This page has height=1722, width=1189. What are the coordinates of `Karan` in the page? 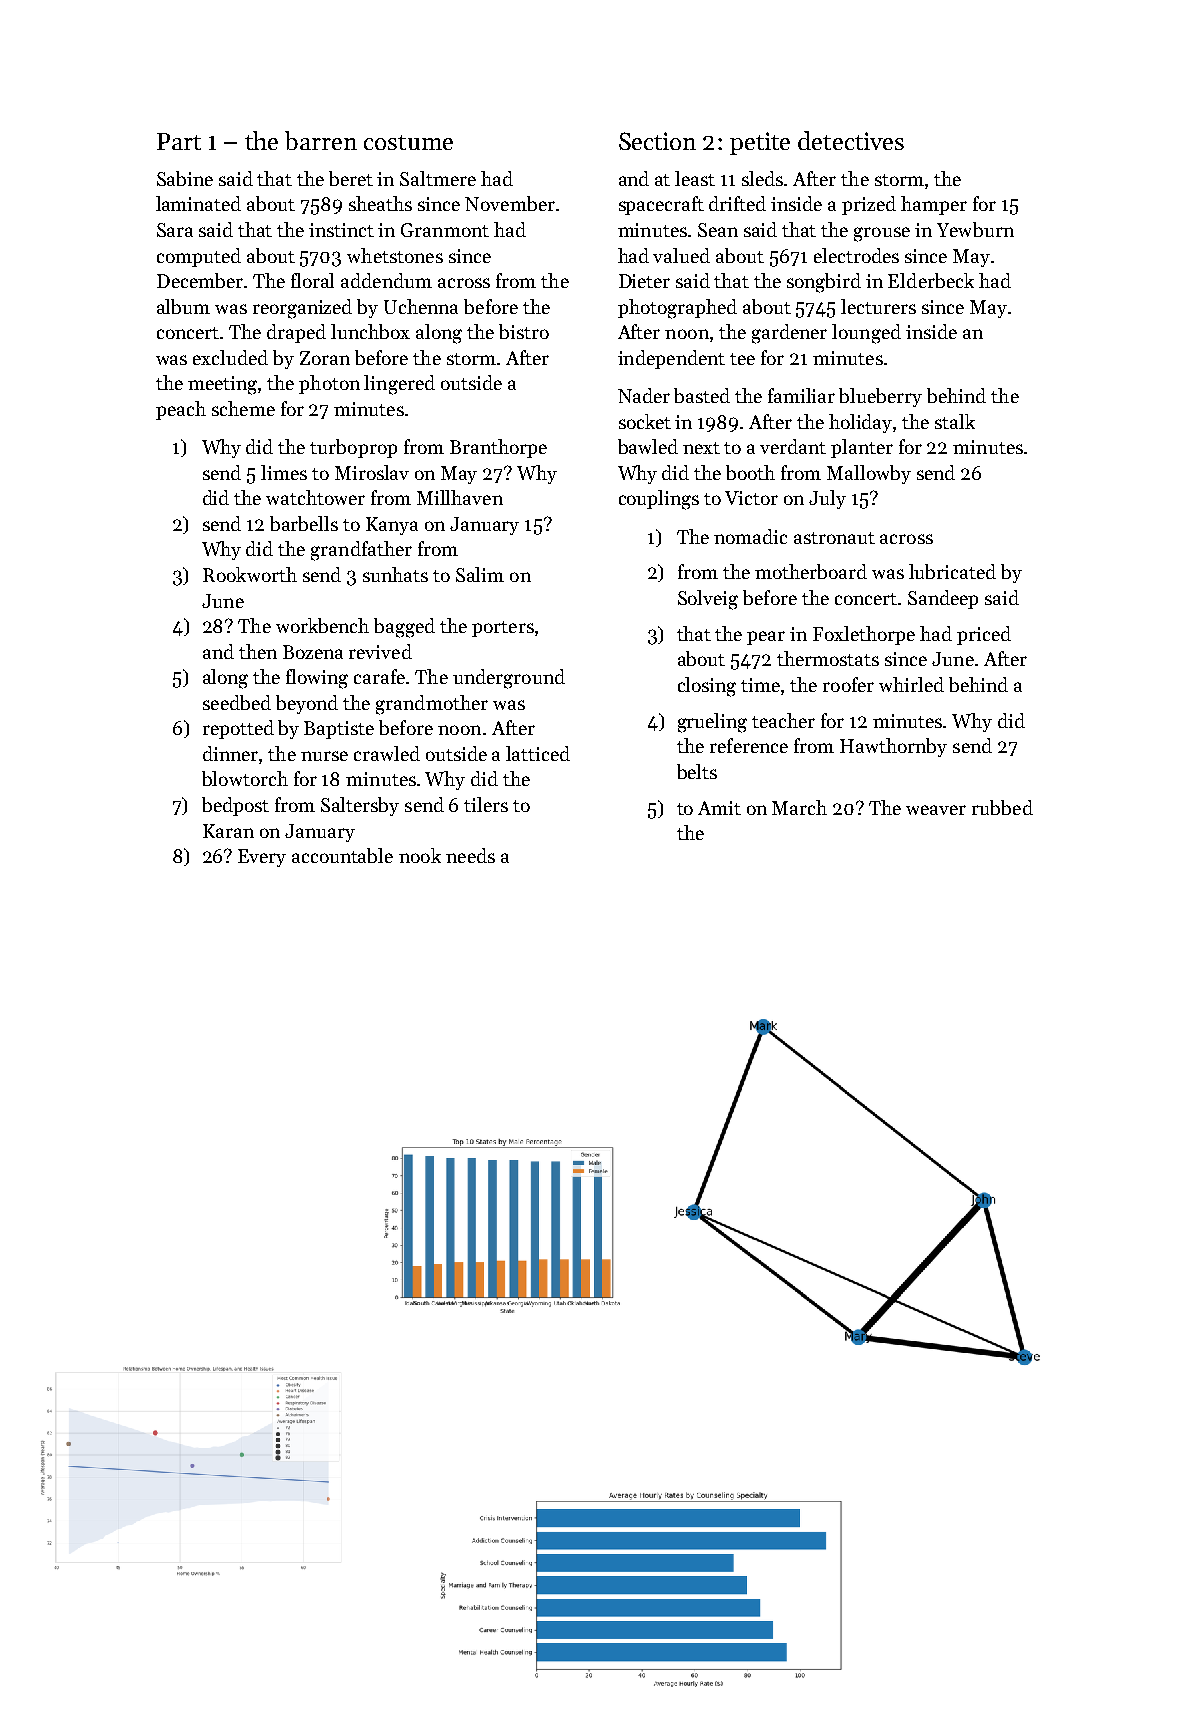 It's located at (228, 831).
